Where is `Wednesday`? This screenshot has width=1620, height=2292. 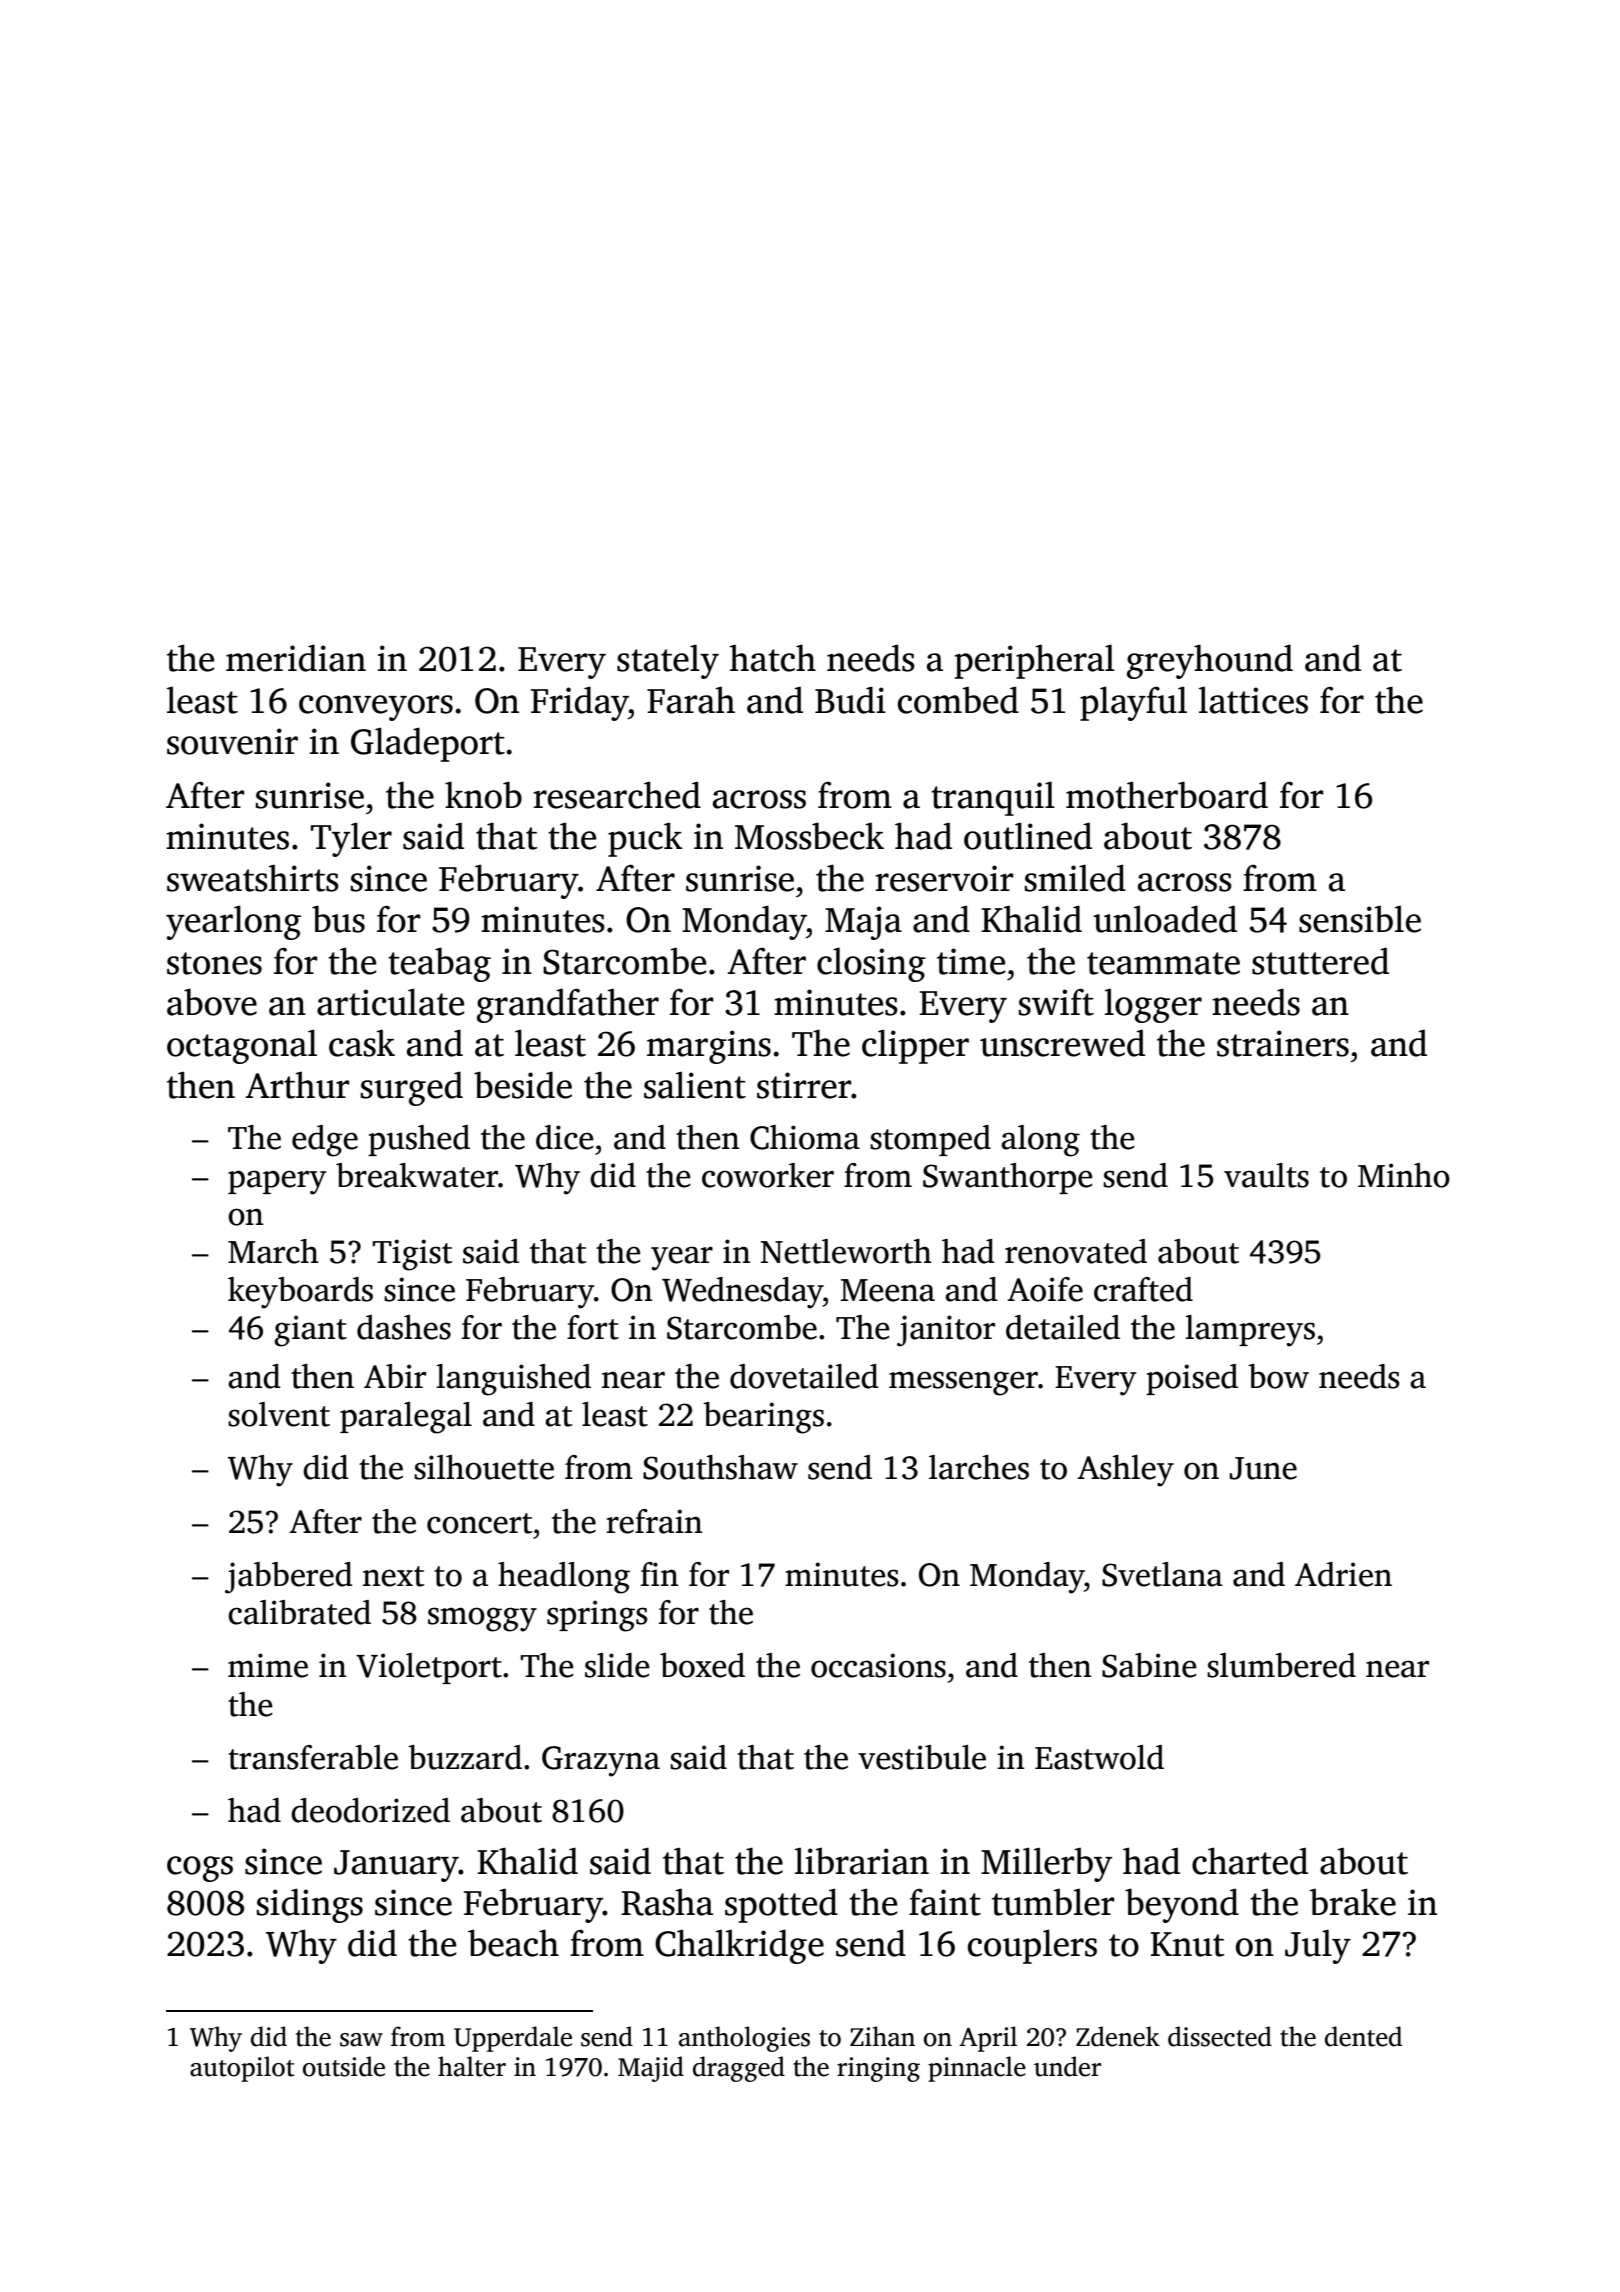
Wednesday is located at coordinates (742, 1293).
